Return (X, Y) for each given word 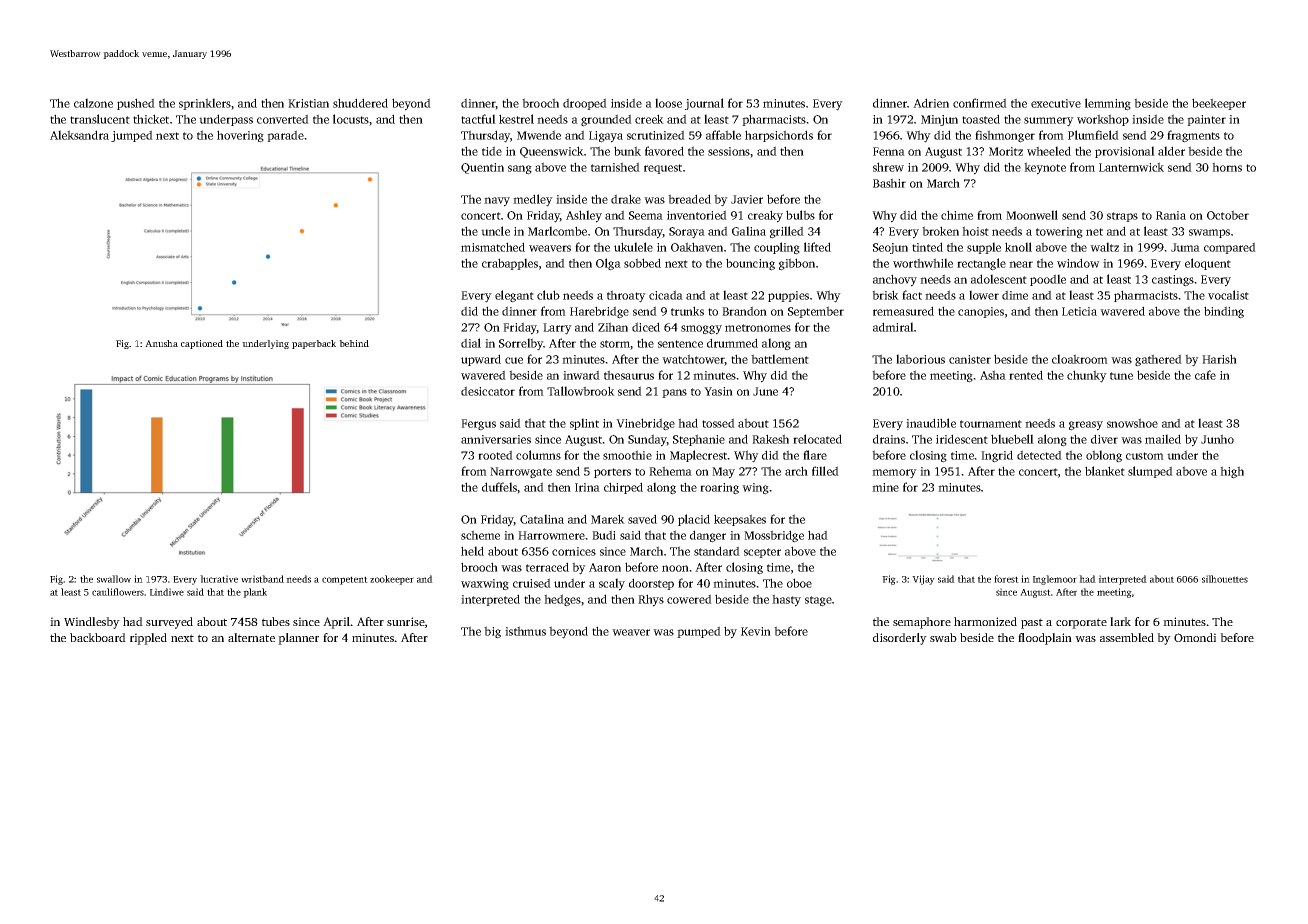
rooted (495, 455)
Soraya (687, 233)
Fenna (889, 151)
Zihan (613, 327)
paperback (314, 344)
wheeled (1049, 151)
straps (1122, 217)
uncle (495, 231)
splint (584, 424)
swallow (114, 579)
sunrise (406, 621)
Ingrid (997, 456)
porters (612, 473)
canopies (981, 312)
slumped (1150, 472)
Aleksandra (79, 135)
